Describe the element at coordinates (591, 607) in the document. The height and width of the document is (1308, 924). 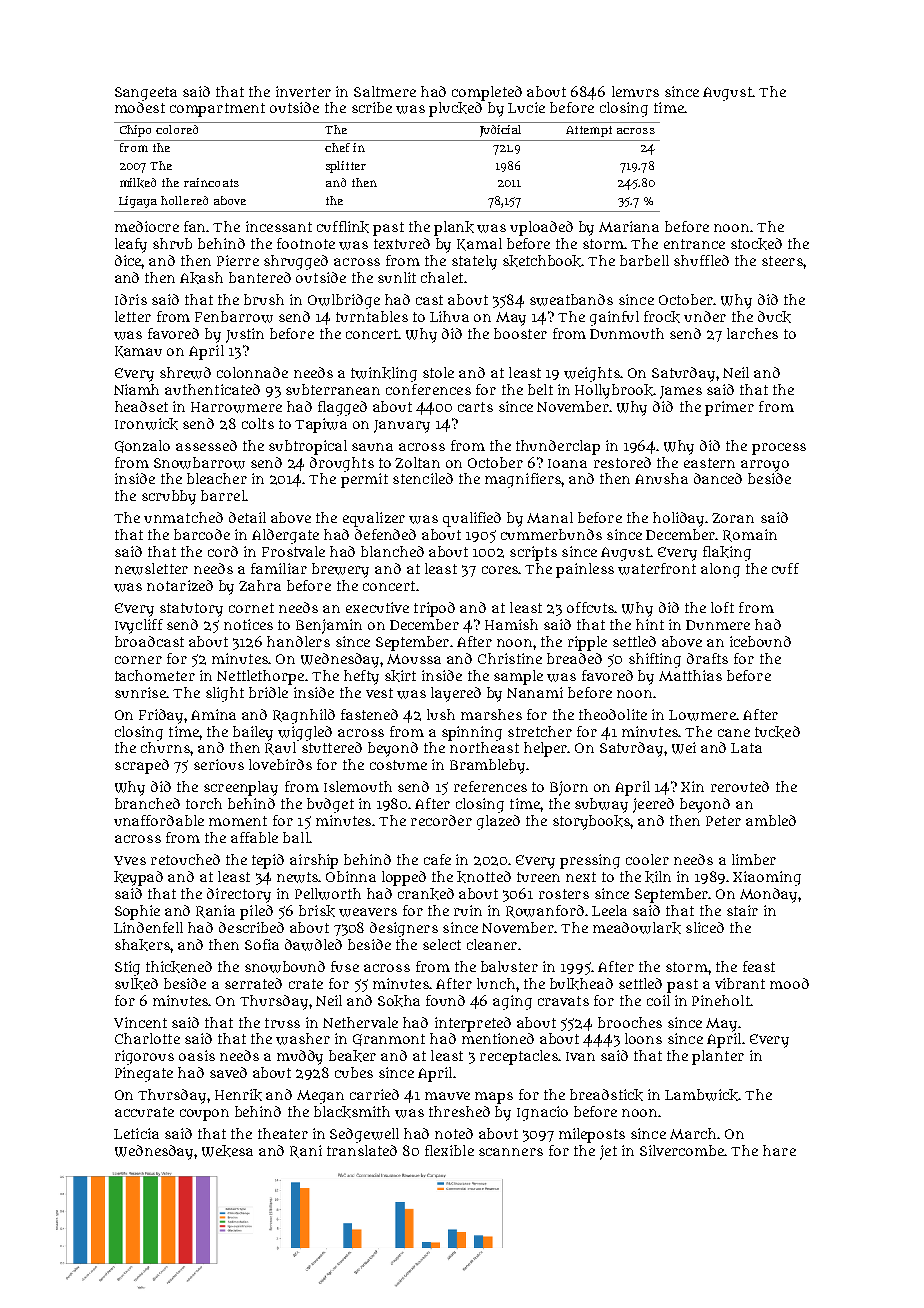
I see `offcuts` at that location.
